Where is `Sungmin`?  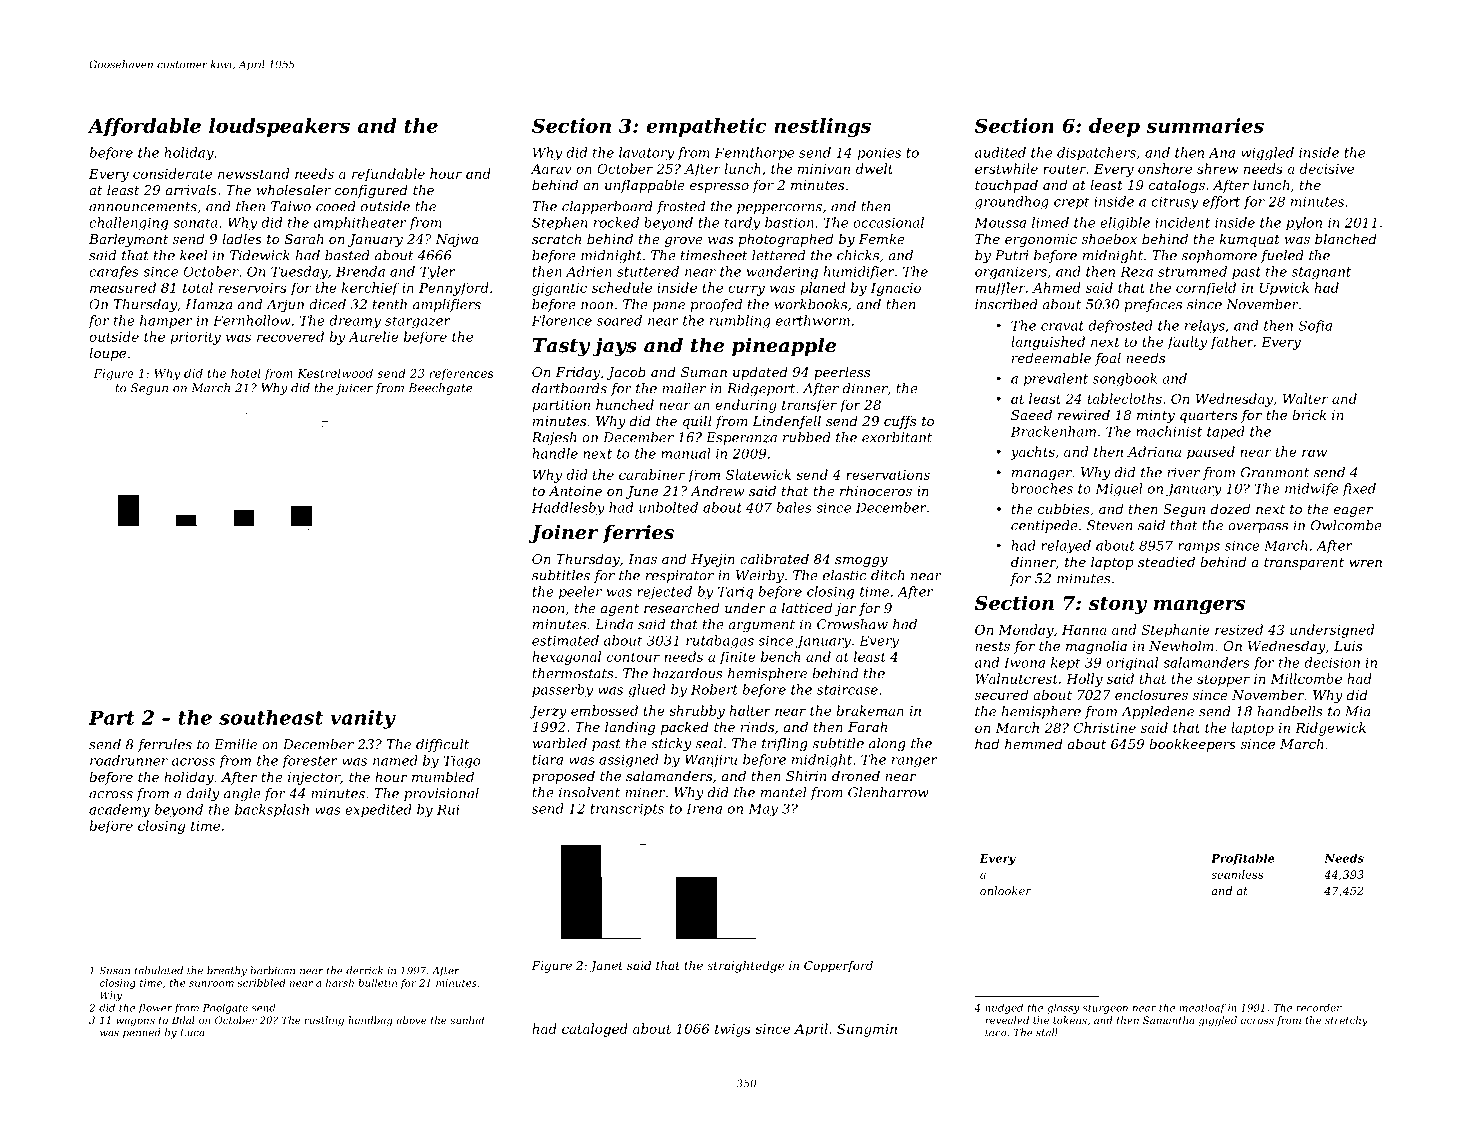
Sungmin is located at coordinates (867, 1030).
